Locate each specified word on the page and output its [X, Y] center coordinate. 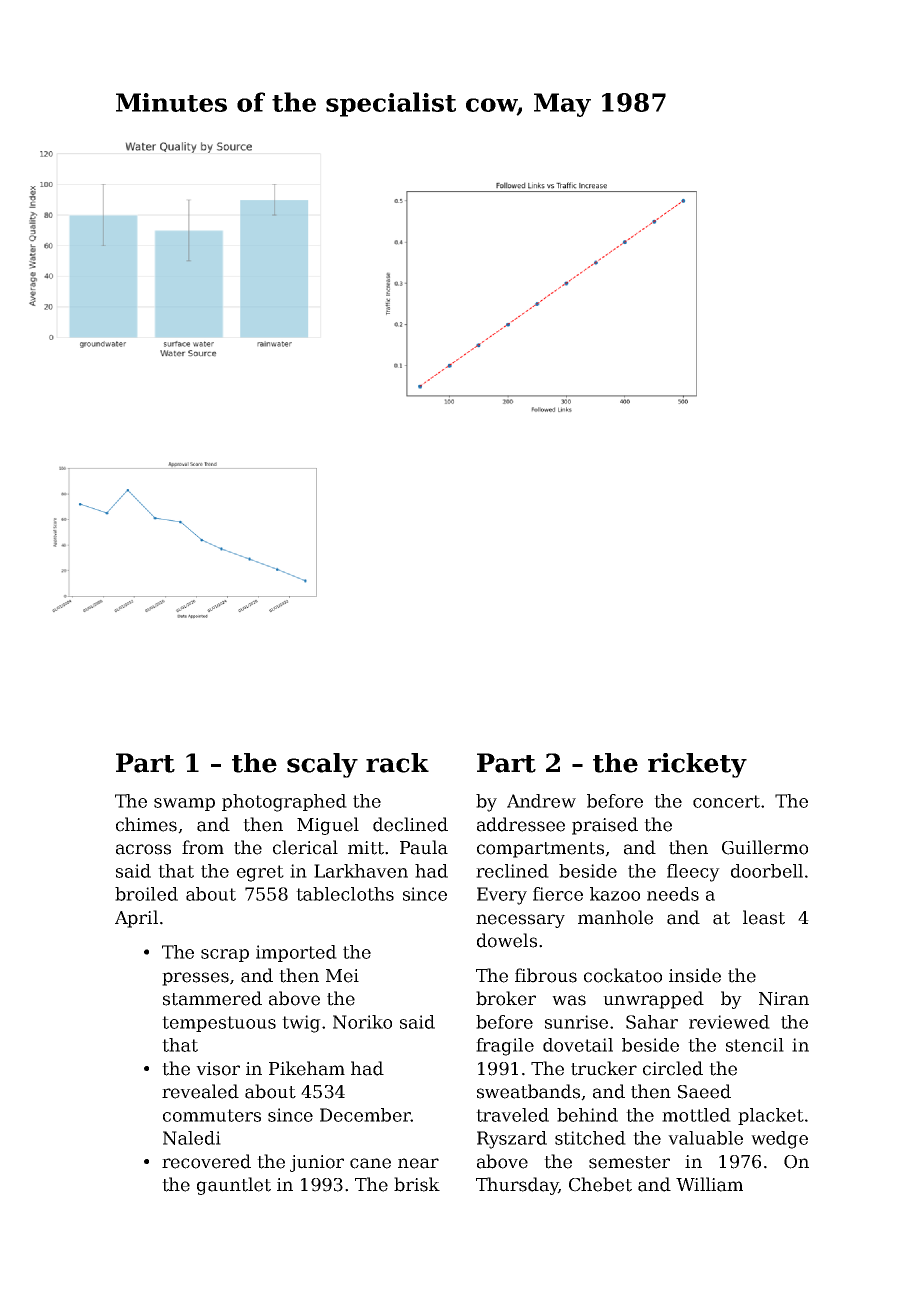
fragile [505, 1047]
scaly [322, 765]
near [418, 1163]
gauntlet [234, 1186]
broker [506, 998]
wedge [779, 1140]
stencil [755, 1045]
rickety [697, 765]
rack [397, 763]
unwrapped [653, 1000]
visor [218, 1069]
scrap [225, 955]
